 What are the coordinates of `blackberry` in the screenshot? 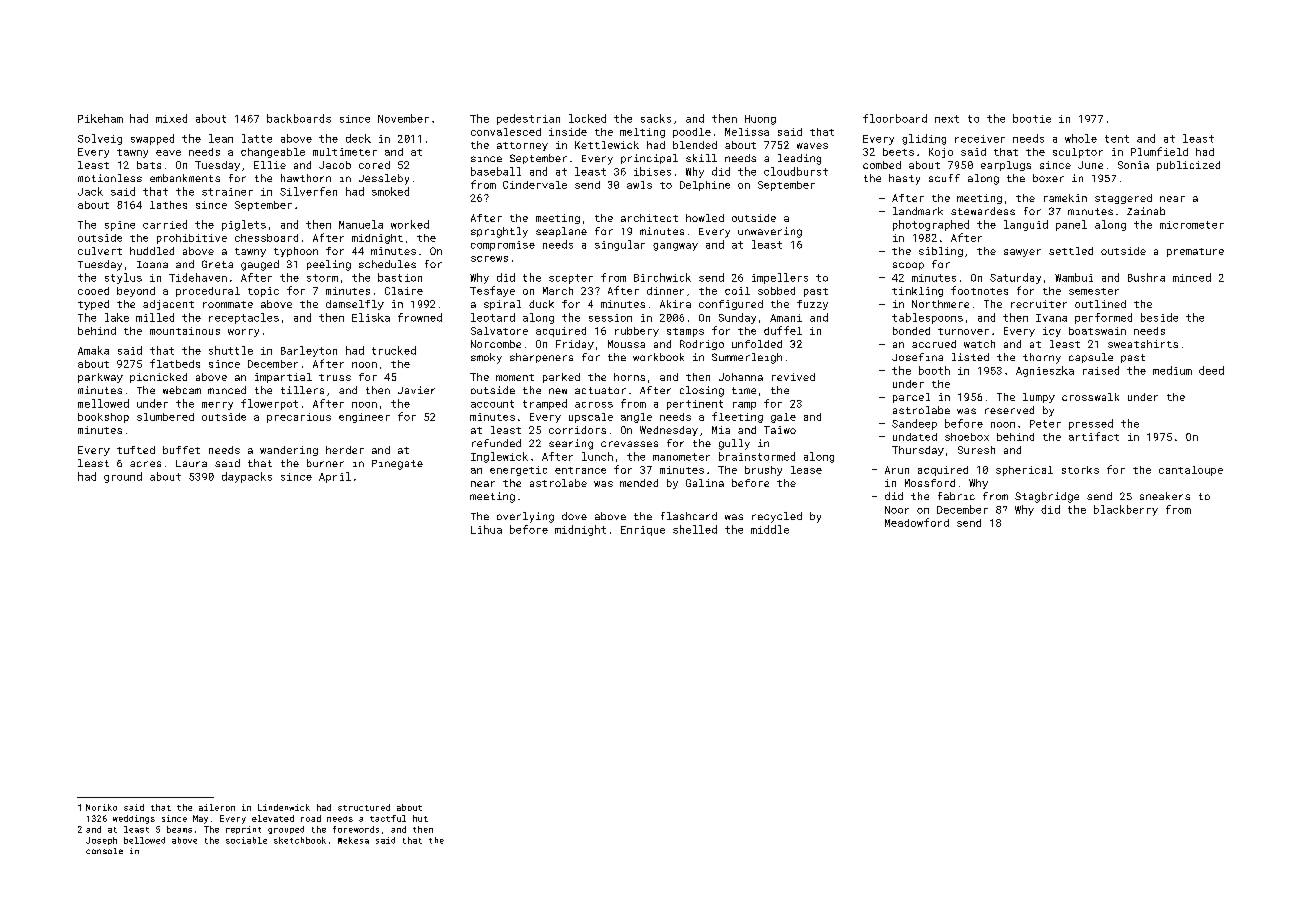 It's located at (1126, 510).
